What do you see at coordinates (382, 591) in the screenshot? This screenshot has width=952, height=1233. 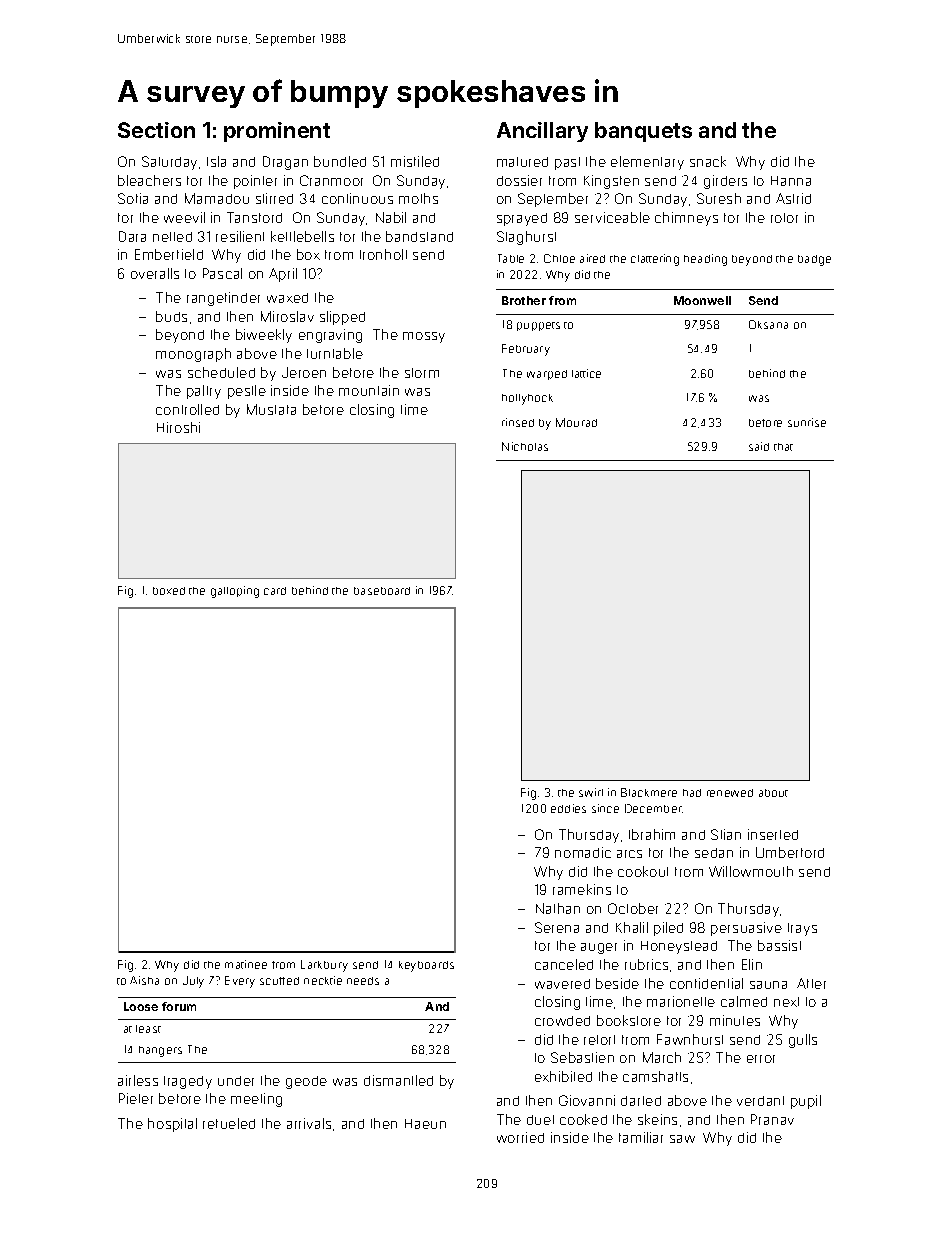 I see `baseboard` at bounding box center [382, 591].
